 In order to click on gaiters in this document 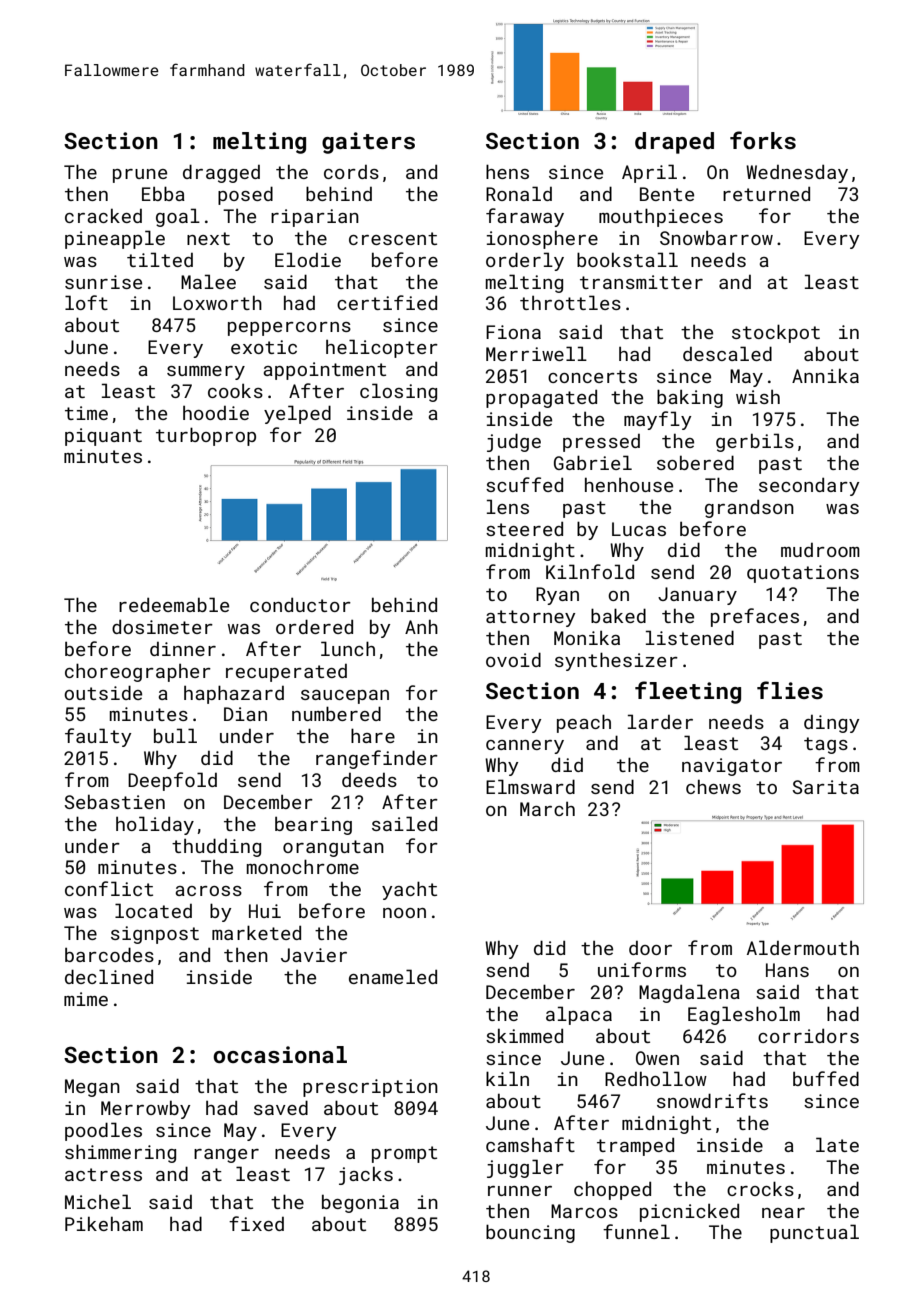, I will do `click(368, 143)`.
